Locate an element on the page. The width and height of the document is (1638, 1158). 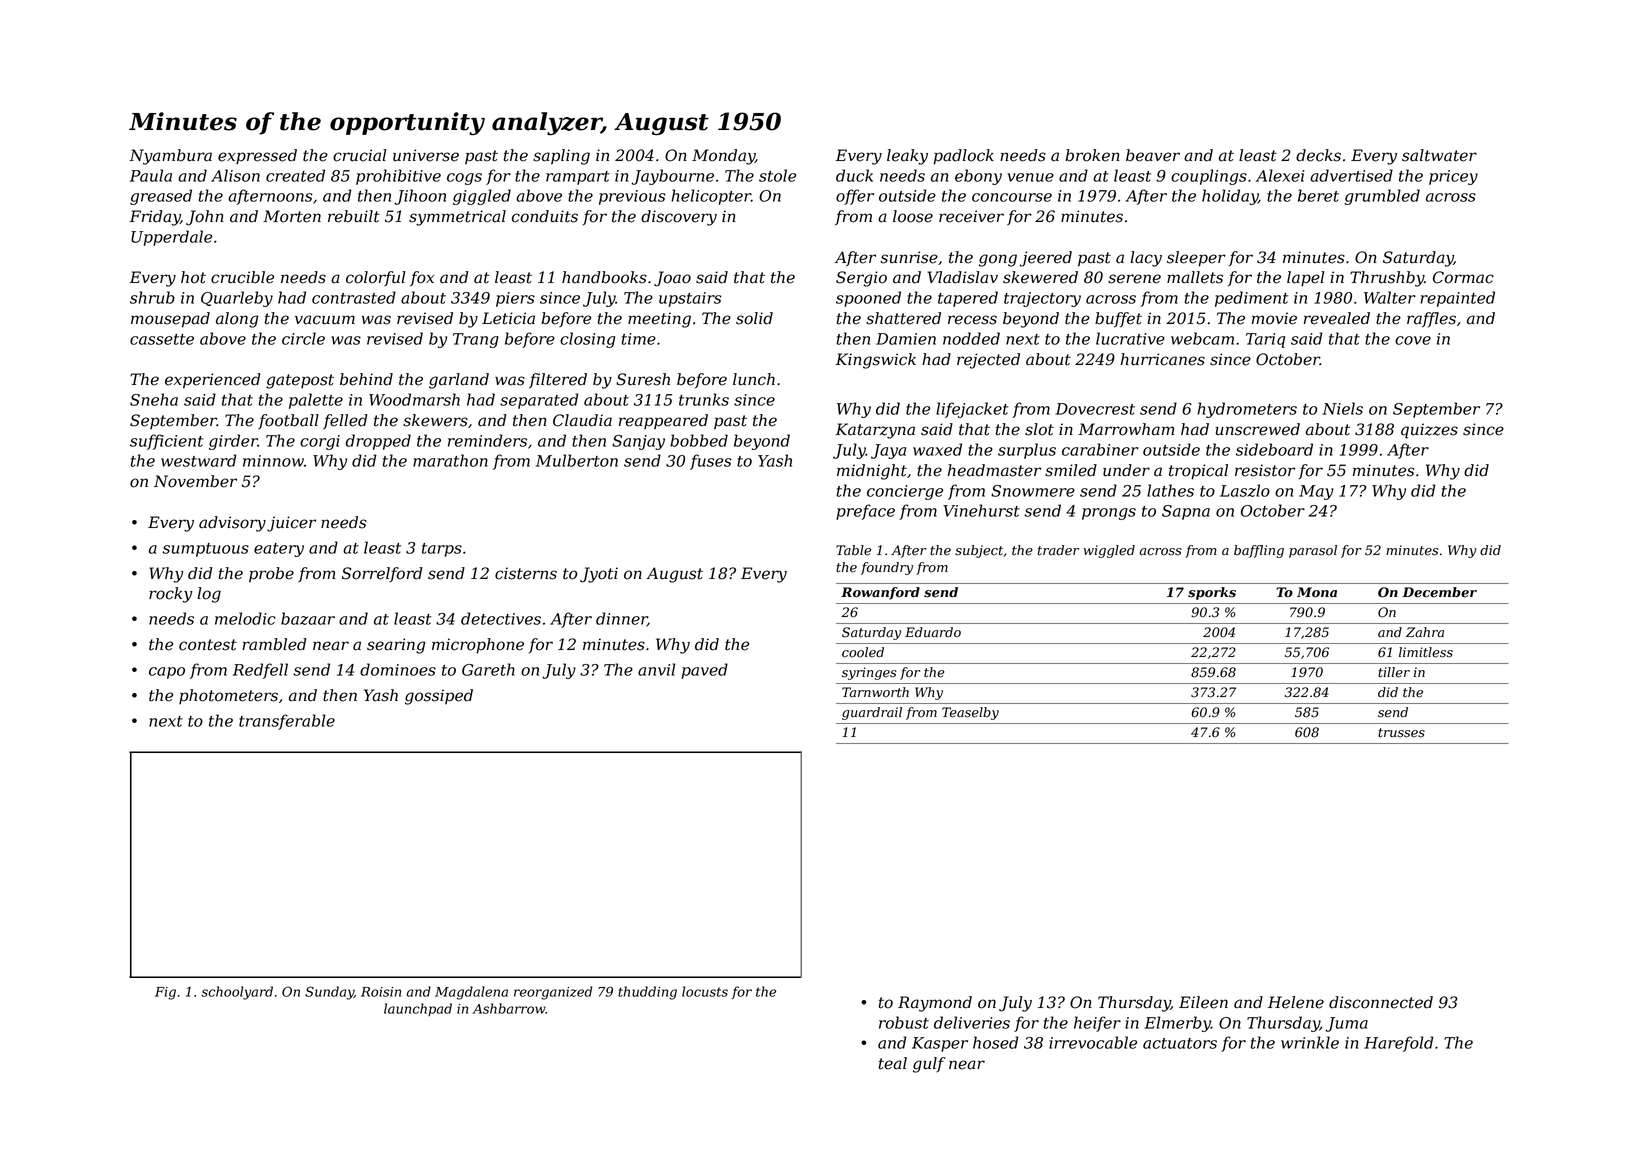
Roisin is located at coordinates (381, 992).
